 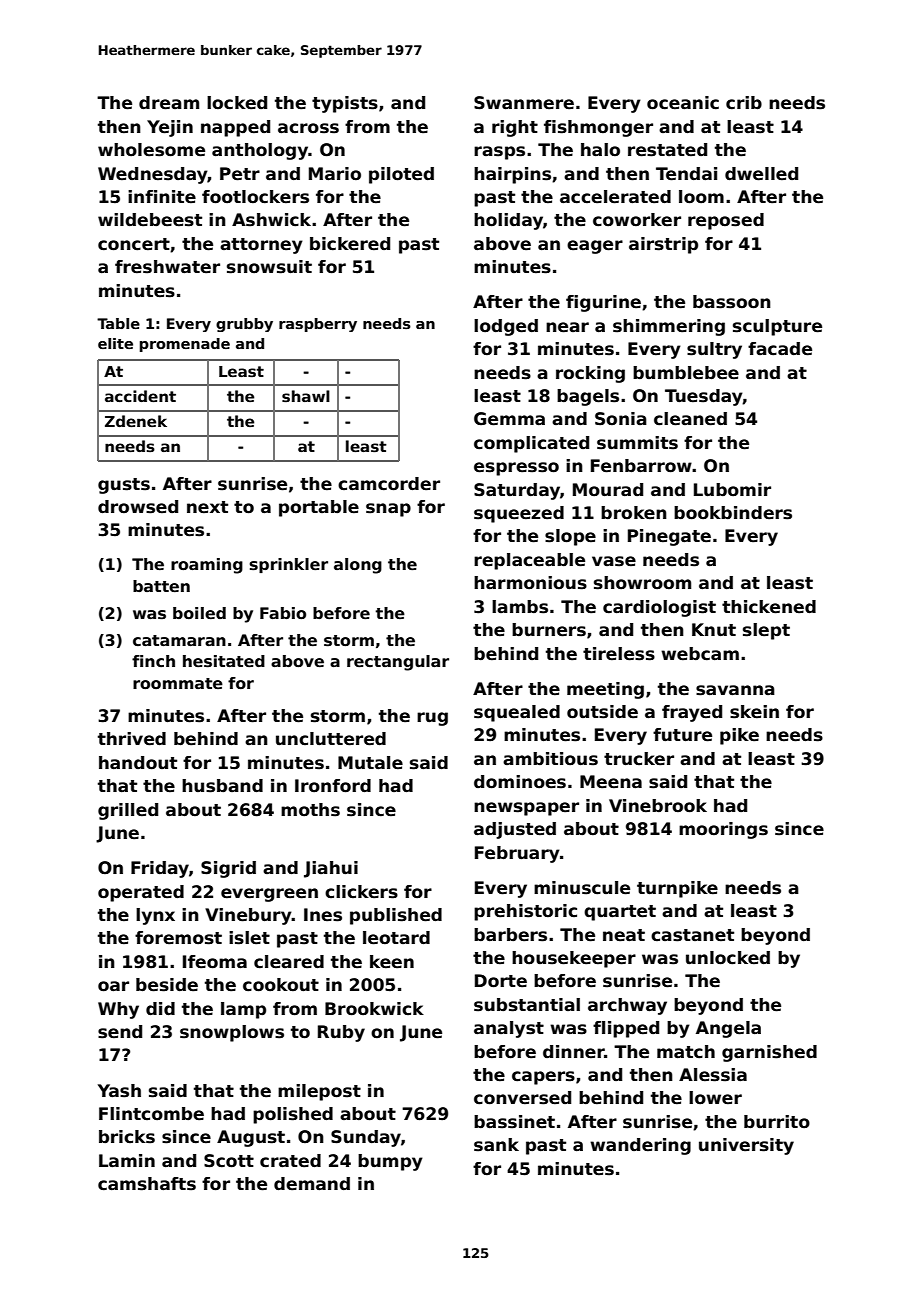 I want to click on sank, so click(x=496, y=1145).
